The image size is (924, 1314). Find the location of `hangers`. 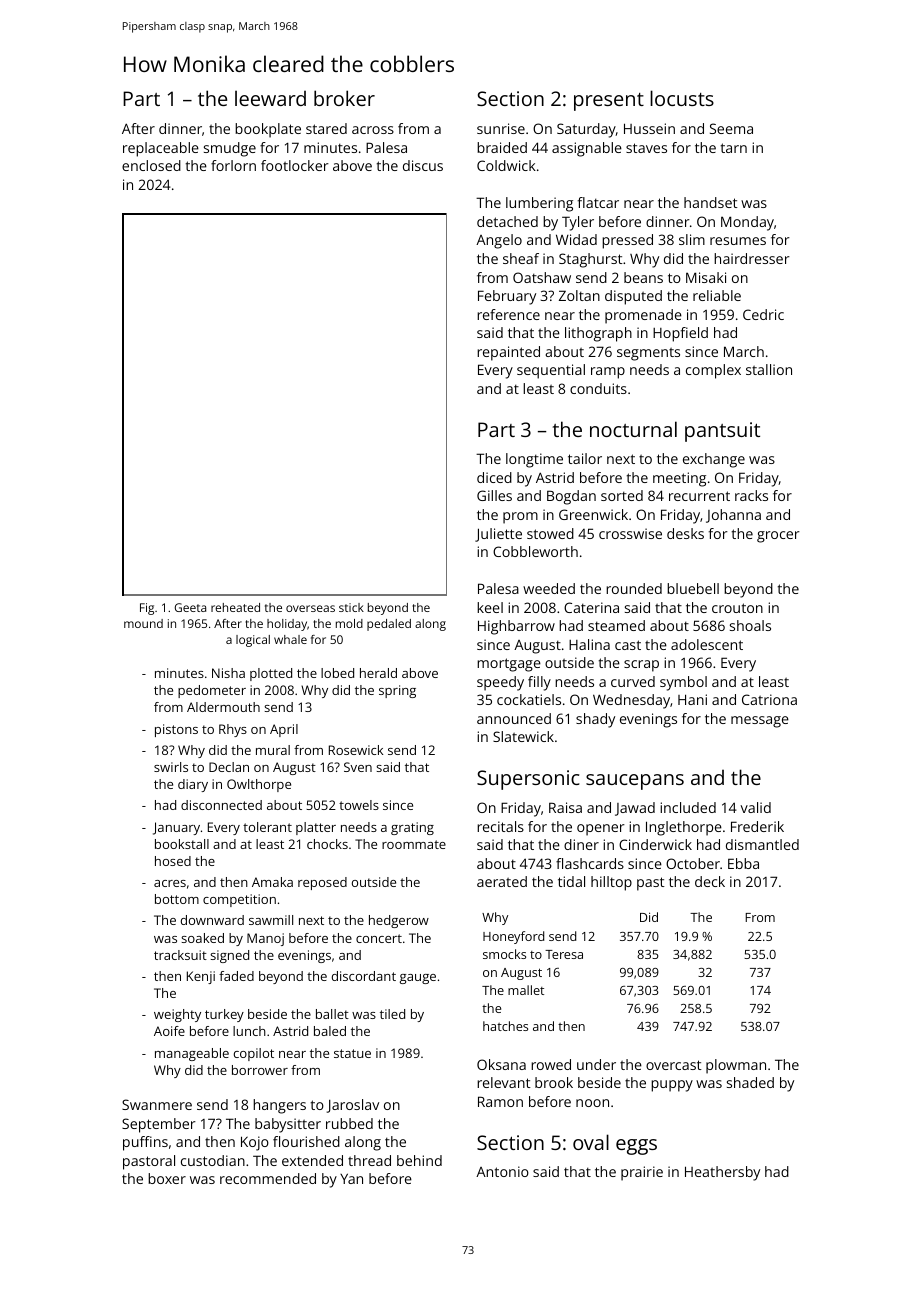

hangers is located at coordinates (279, 1106).
